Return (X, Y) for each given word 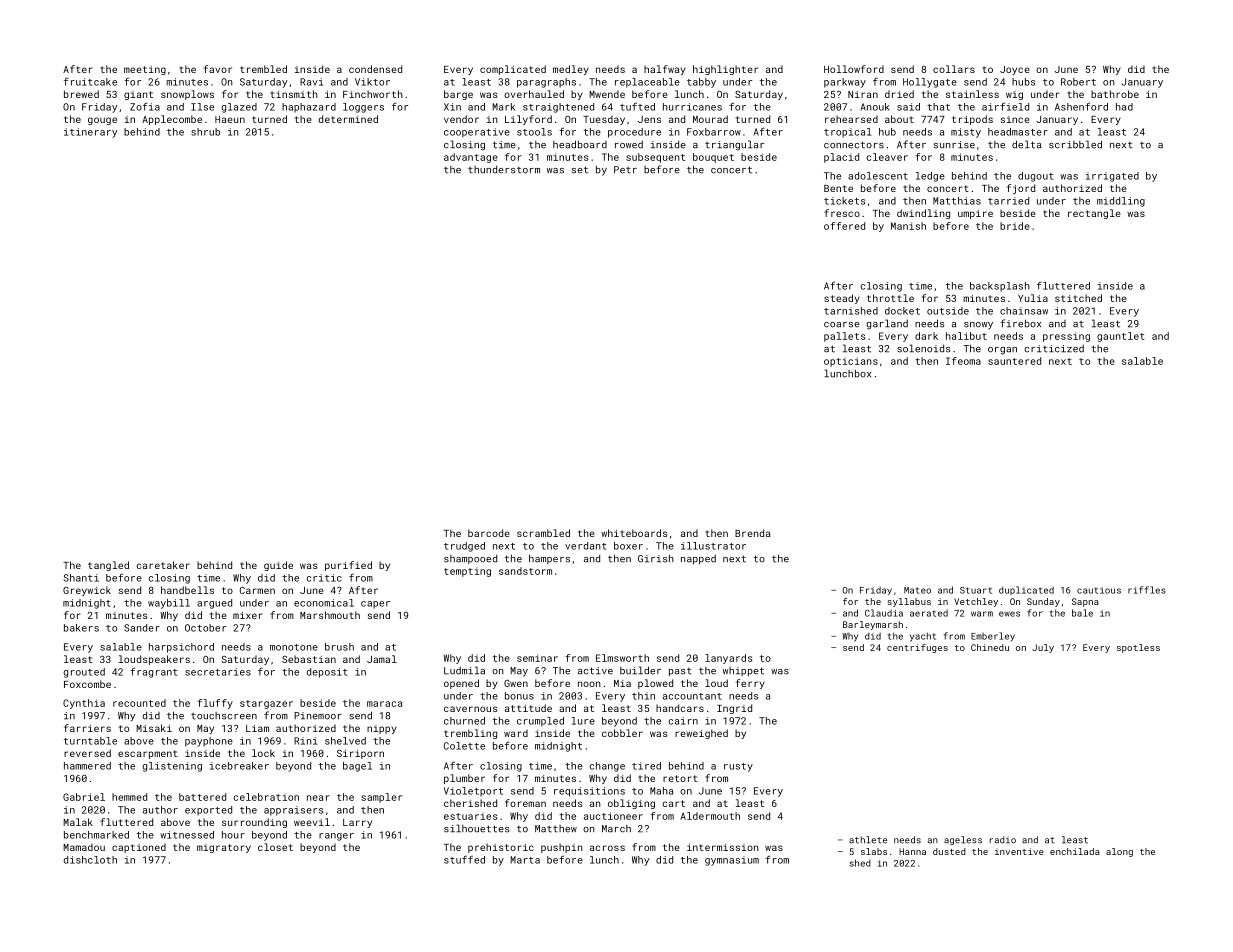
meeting (145, 70)
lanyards (729, 659)
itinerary (90, 133)
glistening (172, 767)
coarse (842, 325)
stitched (1078, 298)
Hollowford (854, 69)
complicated (513, 70)
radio (1003, 840)
